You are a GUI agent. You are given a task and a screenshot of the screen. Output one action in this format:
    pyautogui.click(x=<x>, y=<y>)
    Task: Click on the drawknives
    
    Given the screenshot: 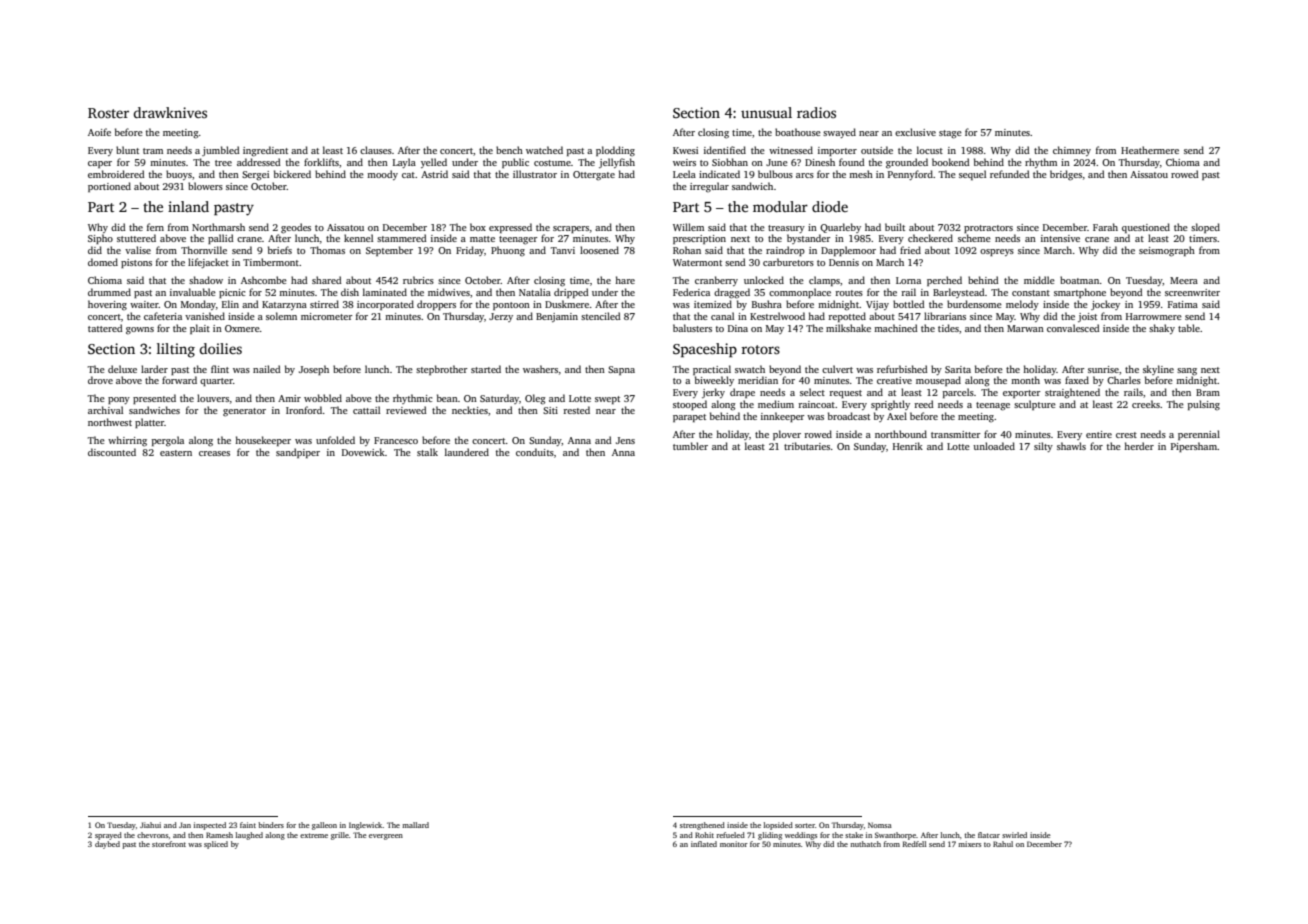 What is the action you would take?
    pyautogui.click(x=170, y=112)
